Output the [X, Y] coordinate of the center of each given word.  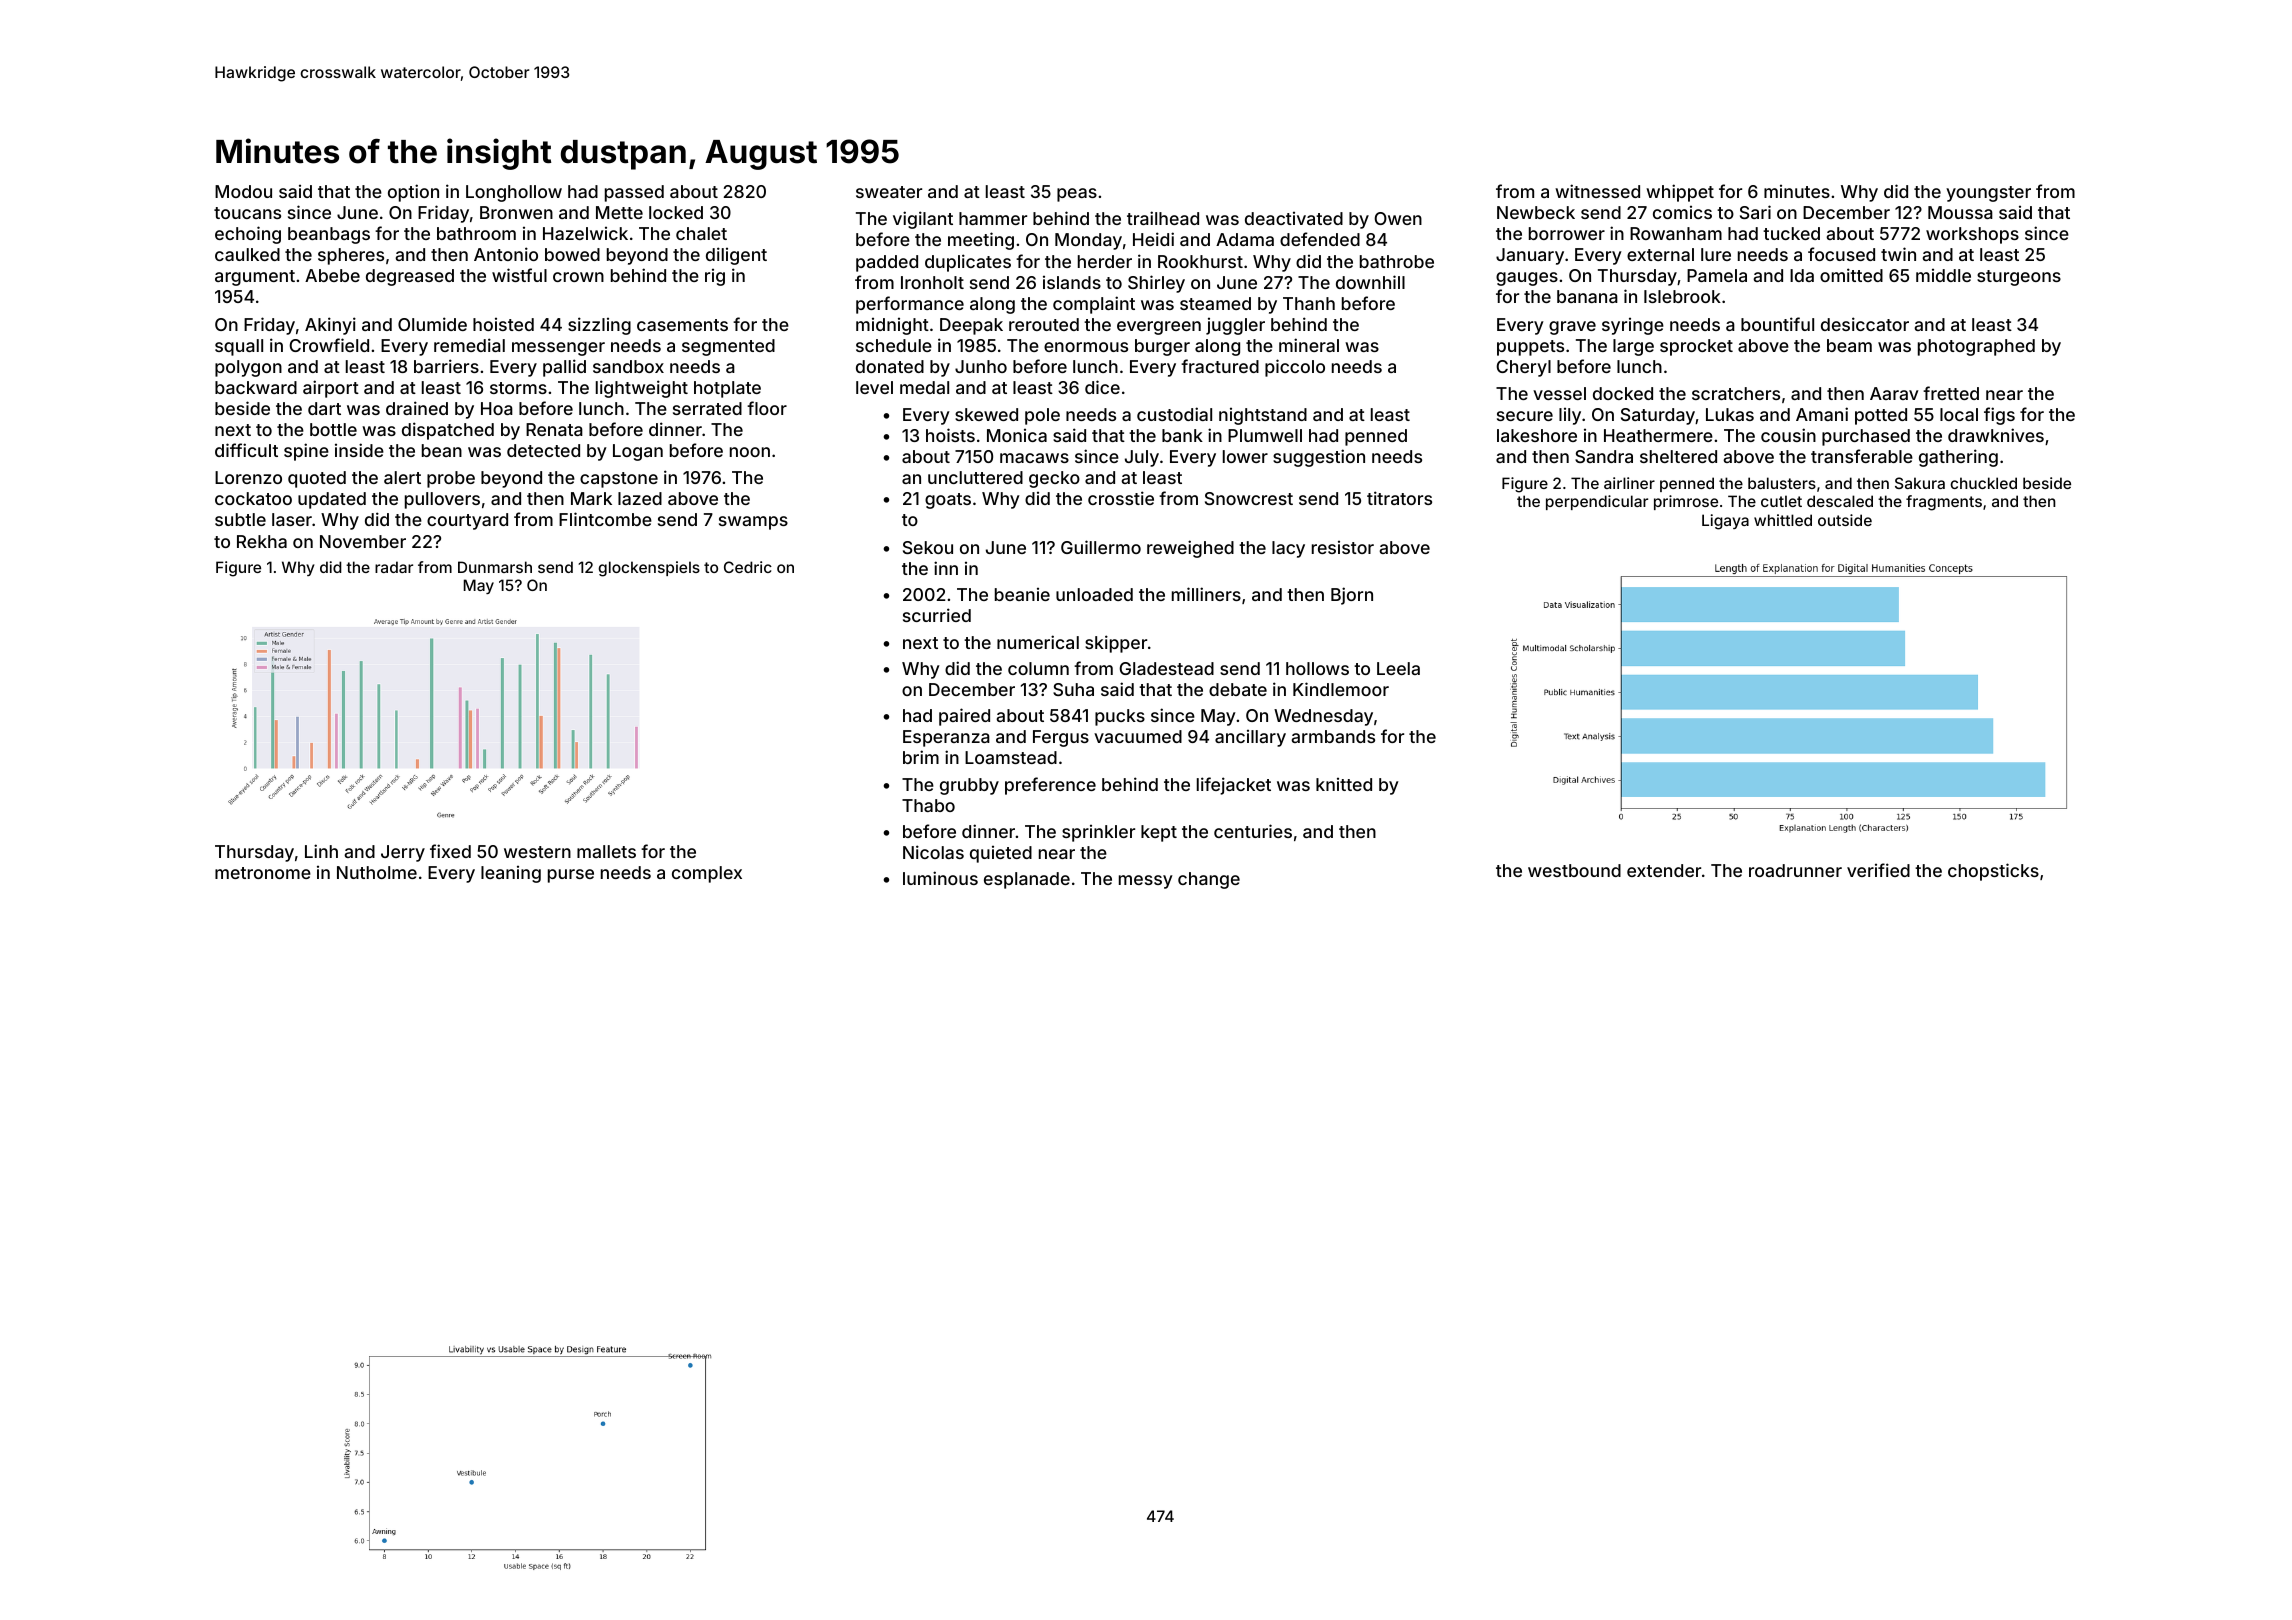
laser [292, 519]
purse [571, 876]
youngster [1988, 194]
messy [1146, 882]
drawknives [1996, 435]
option [413, 193]
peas [1077, 195]
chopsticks [1993, 872]
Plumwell [1265, 435]
